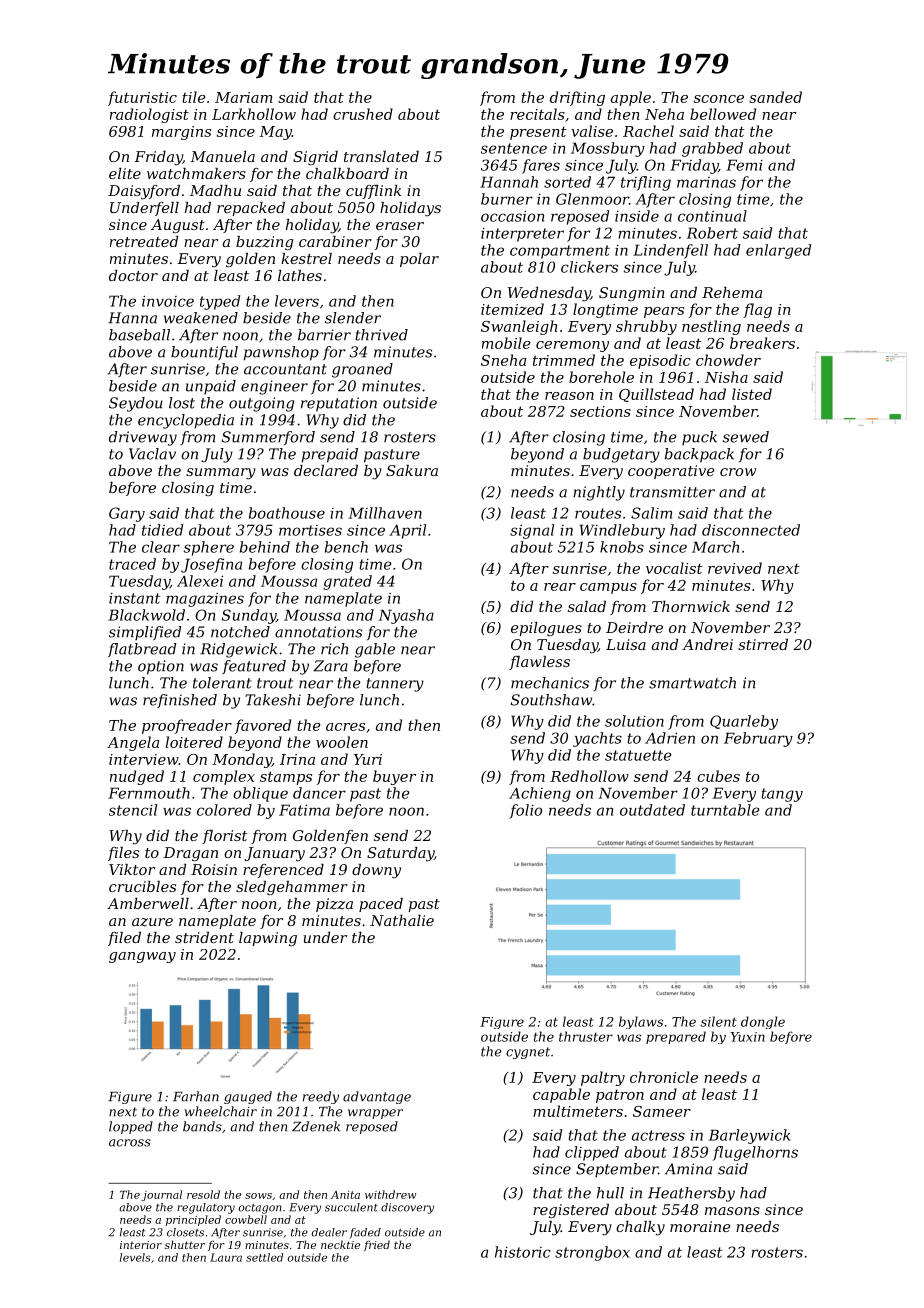 The image size is (924, 1308). I want to click on masons, so click(732, 1211).
